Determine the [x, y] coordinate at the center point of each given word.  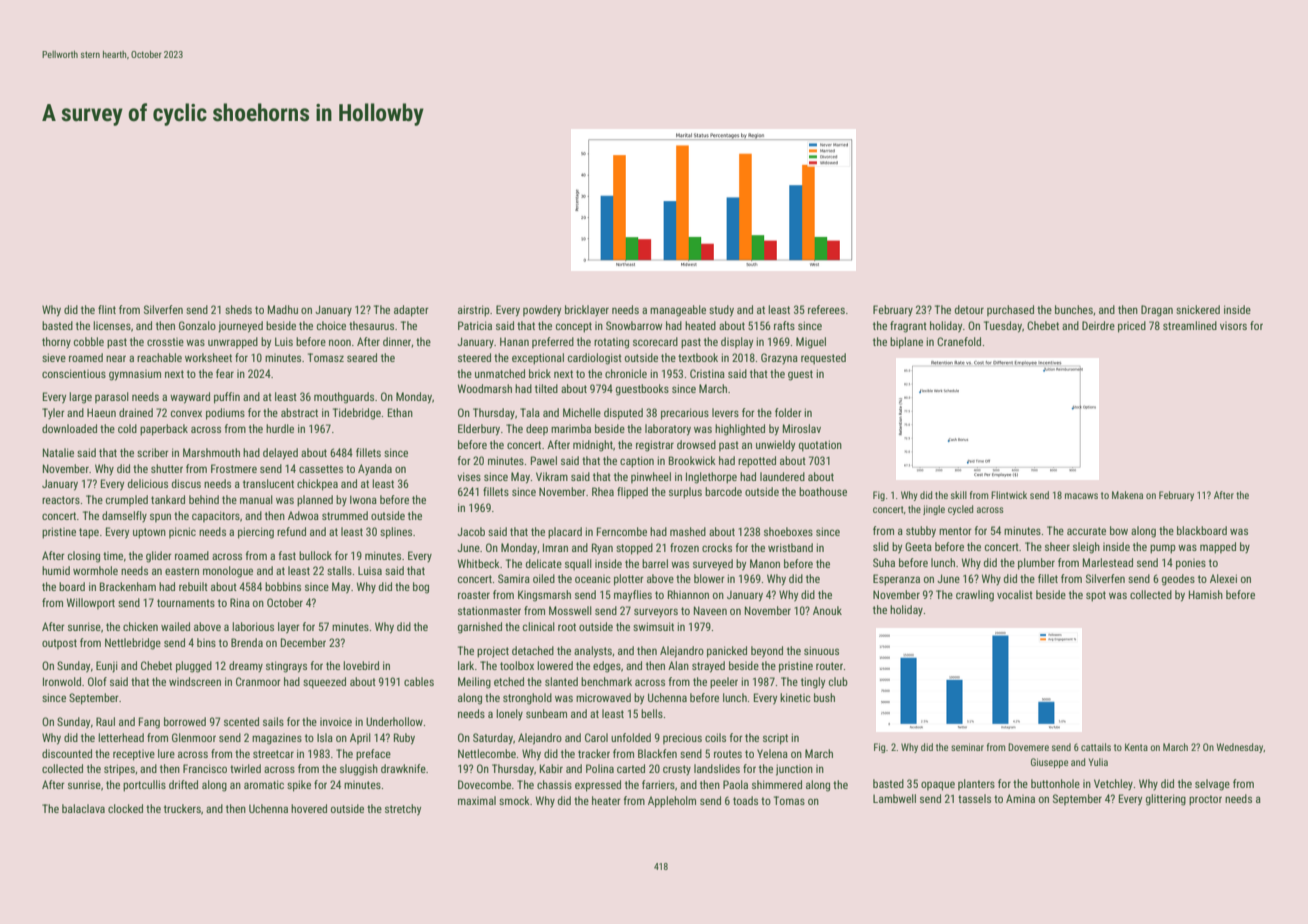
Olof [97, 681]
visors [1233, 326]
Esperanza [896, 580]
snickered [1198, 309]
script [775, 739]
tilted [546, 388]
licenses [112, 325]
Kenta [1136, 747]
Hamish [1206, 594]
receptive [134, 755]
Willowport [91, 603]
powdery [542, 311]
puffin [227, 398]
